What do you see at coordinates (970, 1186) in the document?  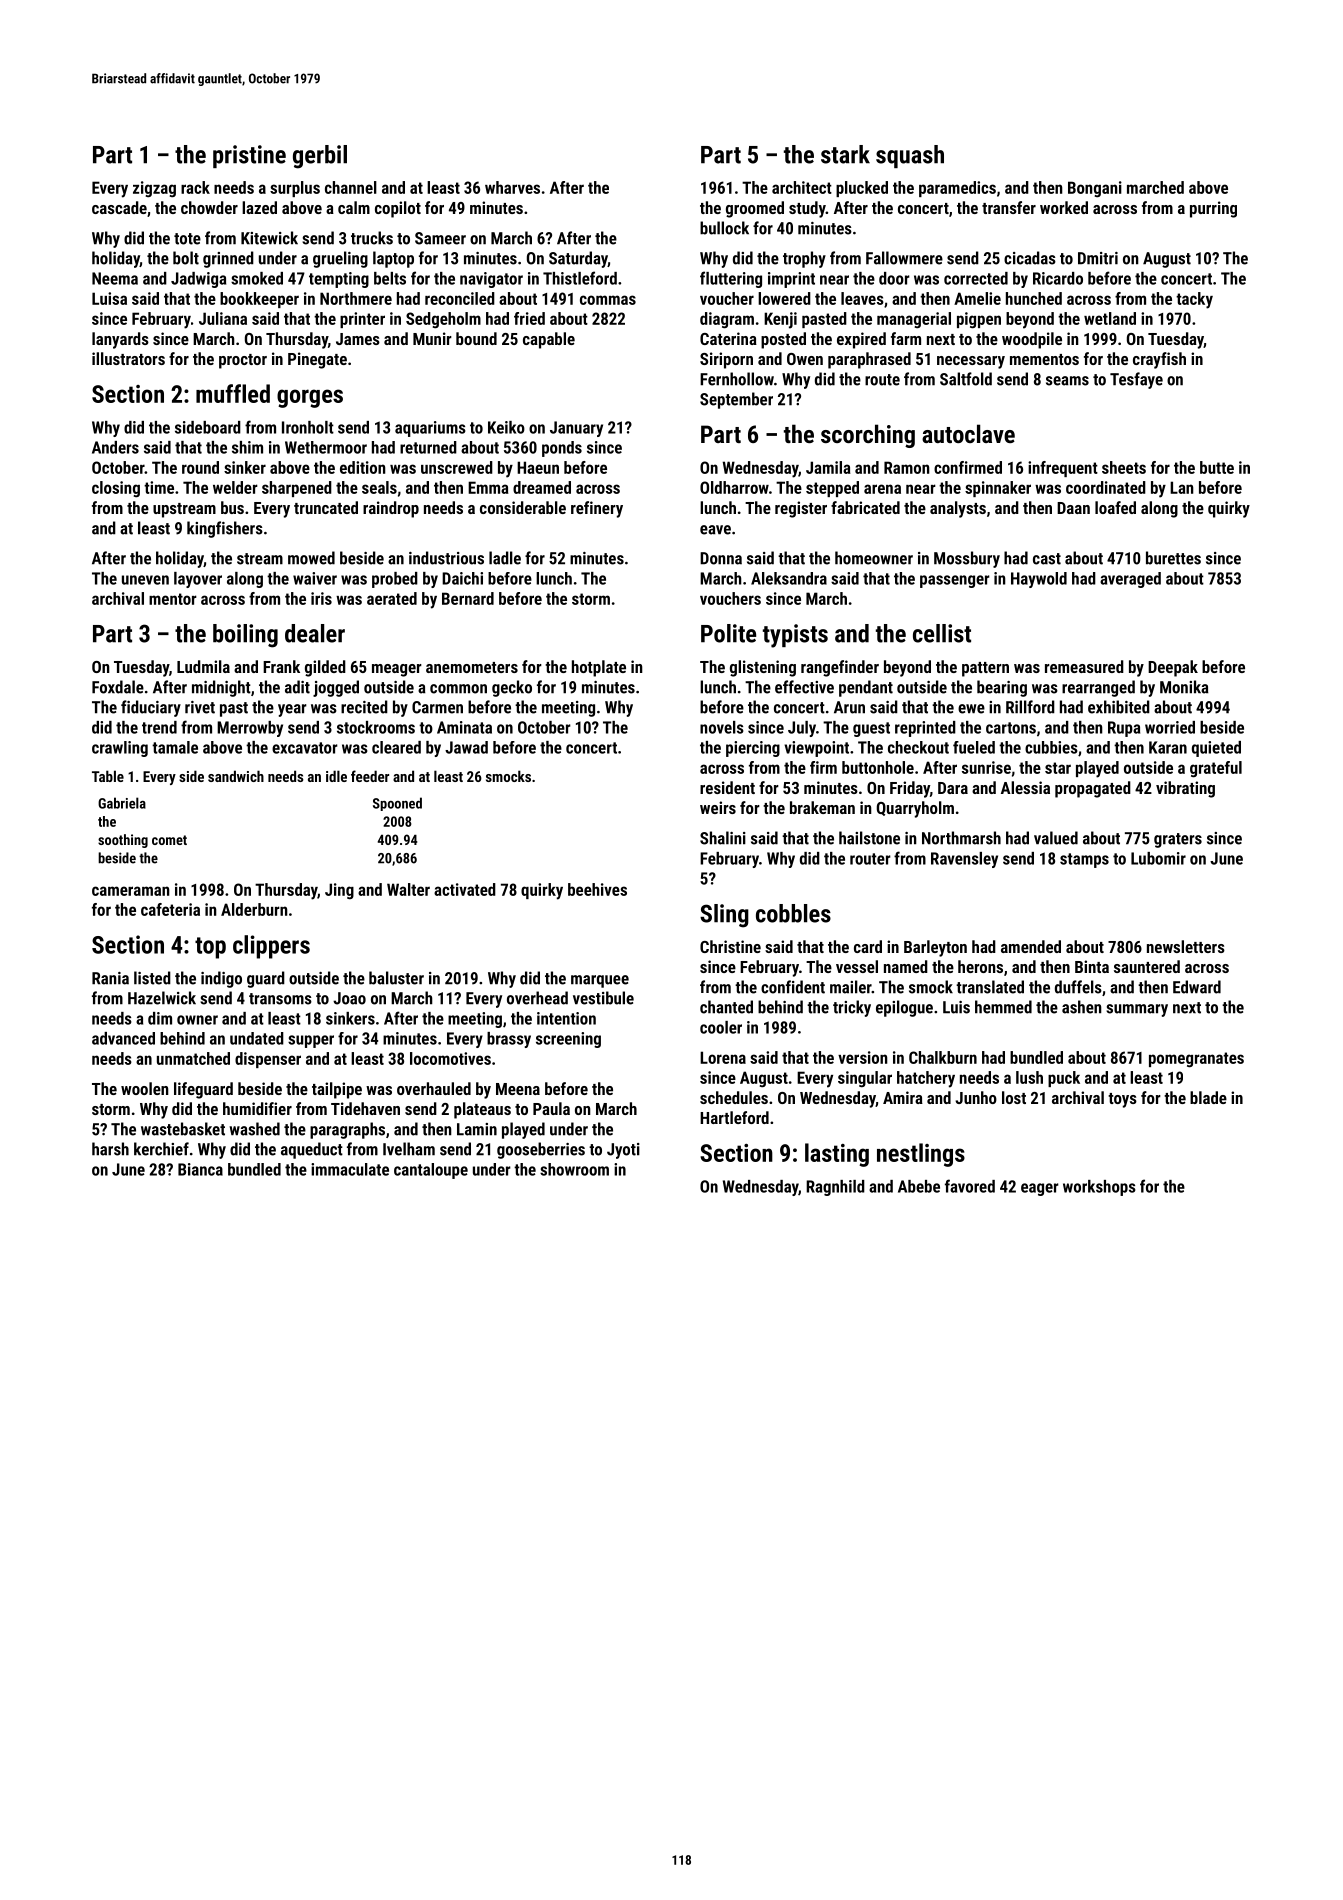 I see `favored` at bounding box center [970, 1186].
